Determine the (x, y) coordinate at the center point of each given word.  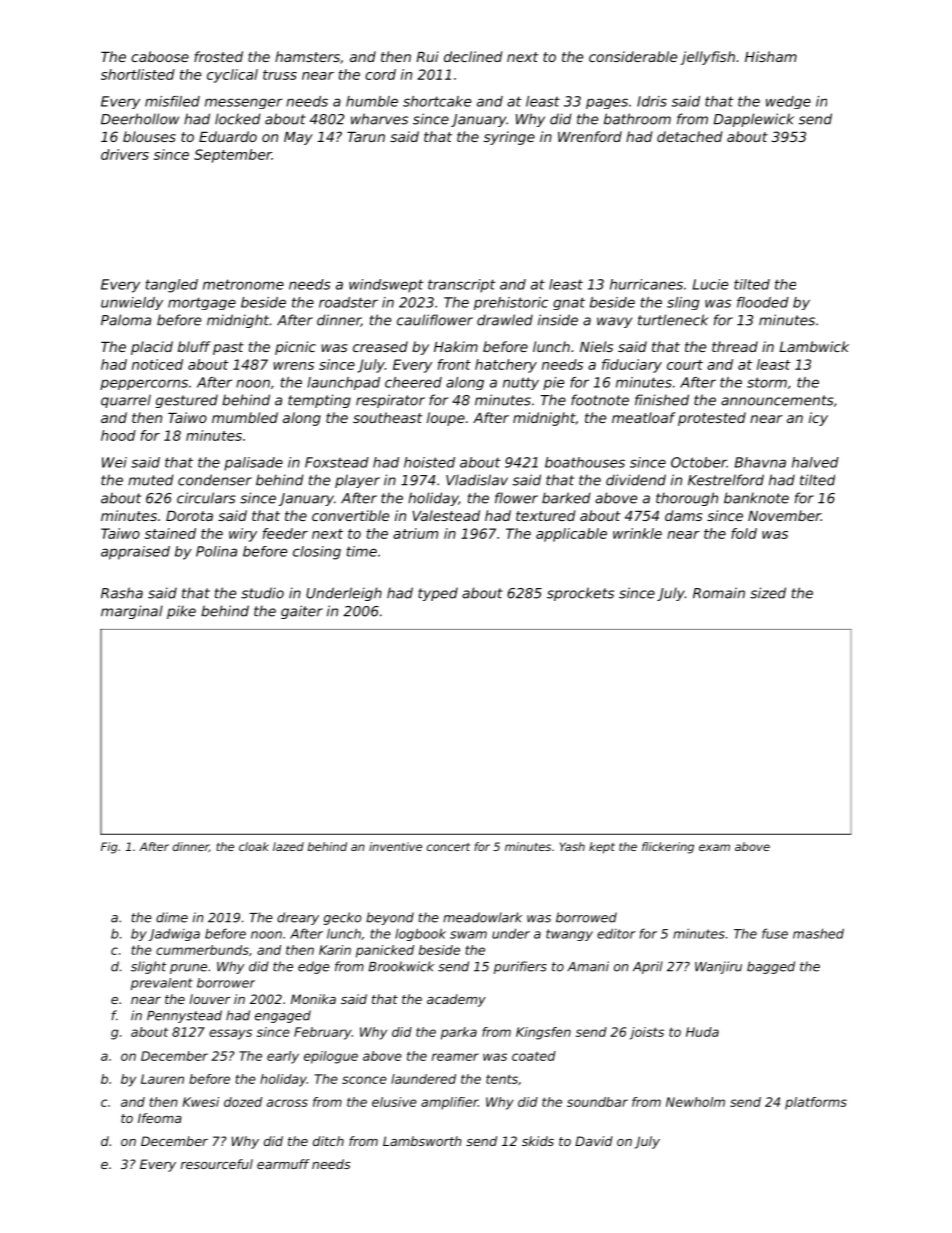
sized (768, 593)
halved (815, 462)
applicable (571, 535)
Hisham (771, 56)
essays (230, 1034)
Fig (109, 848)
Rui (427, 56)
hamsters (307, 56)
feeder (285, 533)
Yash (572, 846)
